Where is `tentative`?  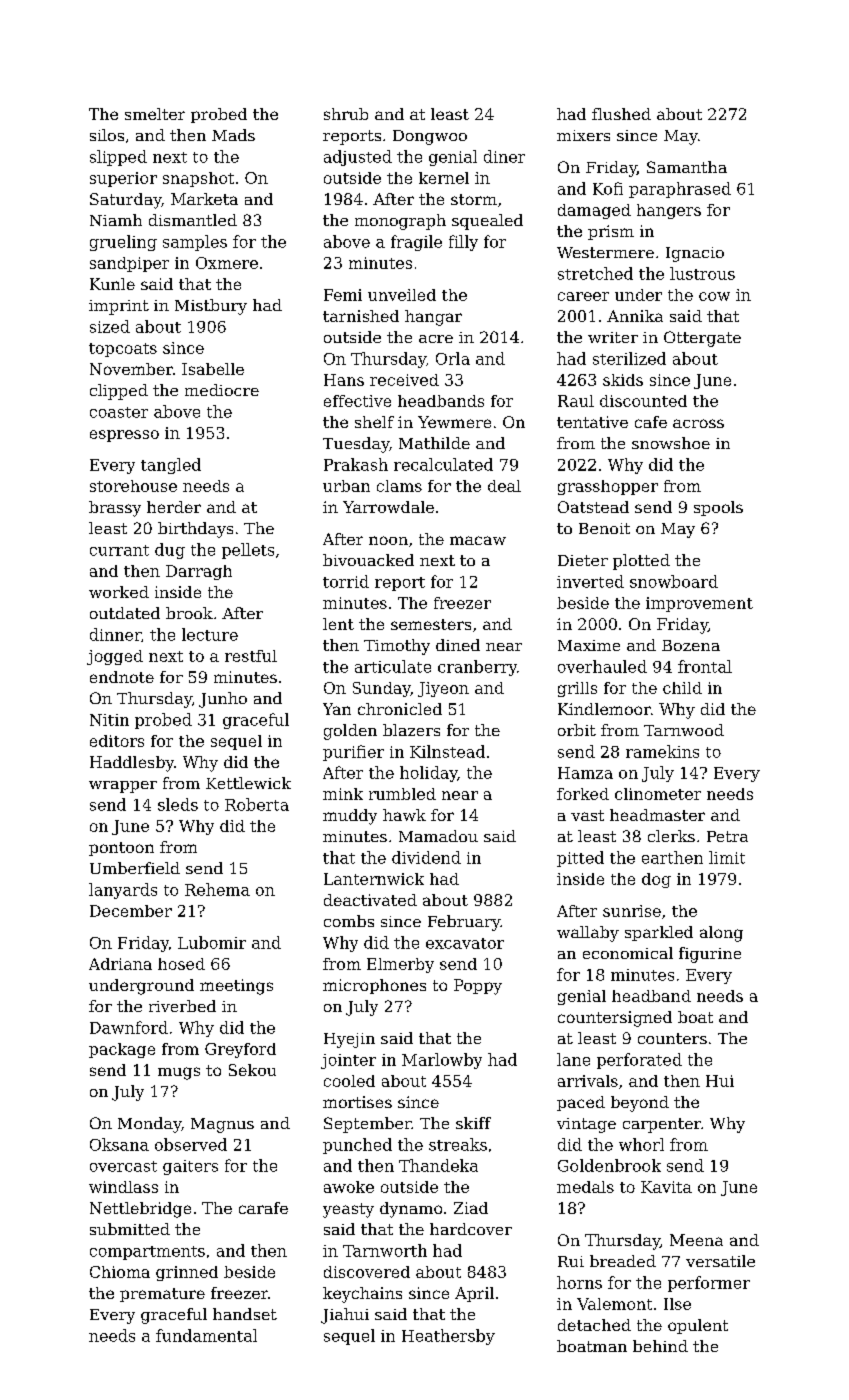
tentative is located at coordinates (592, 422).
